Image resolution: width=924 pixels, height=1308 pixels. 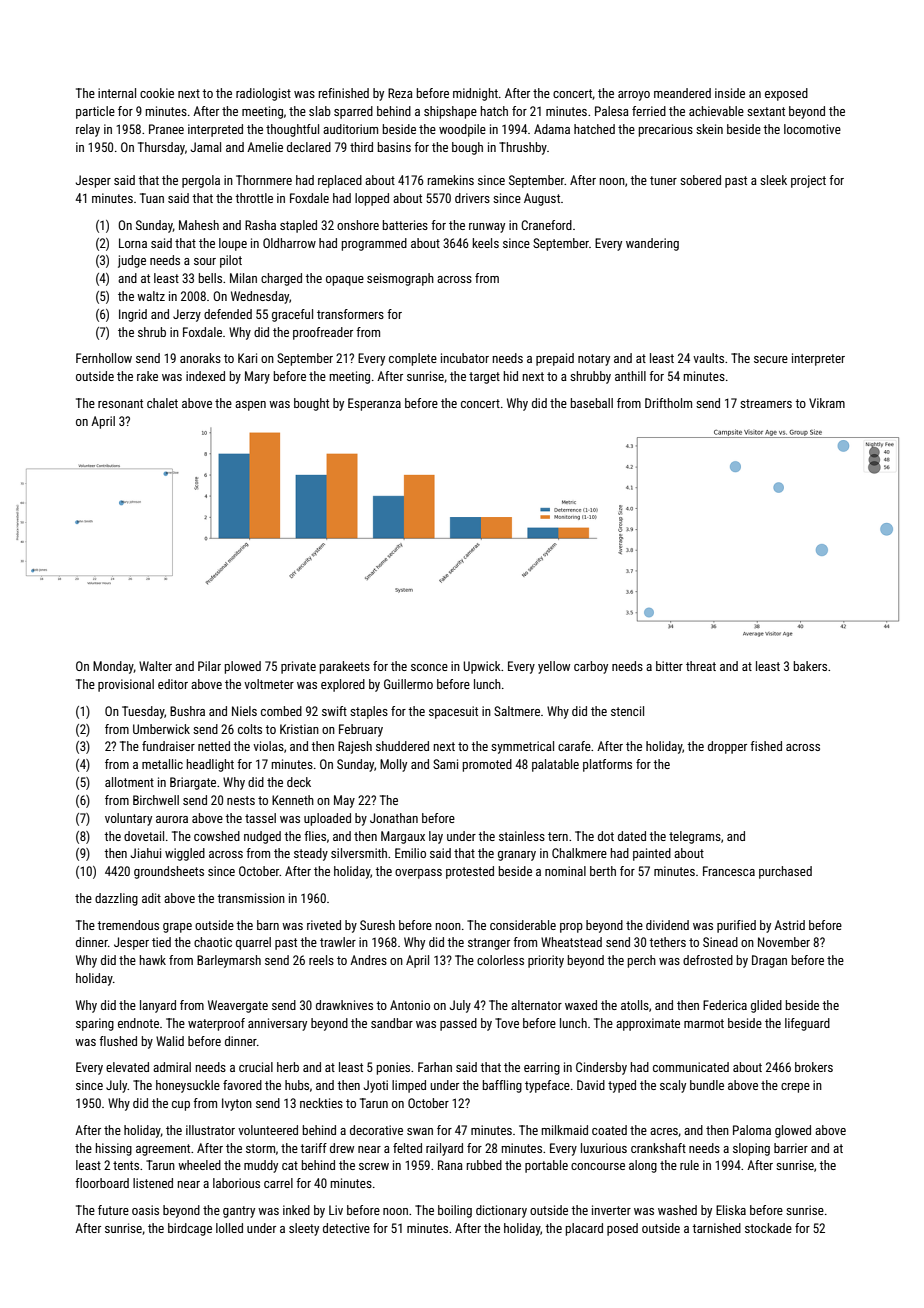 What do you see at coordinates (766, 746) in the image?
I see `fished` at bounding box center [766, 746].
